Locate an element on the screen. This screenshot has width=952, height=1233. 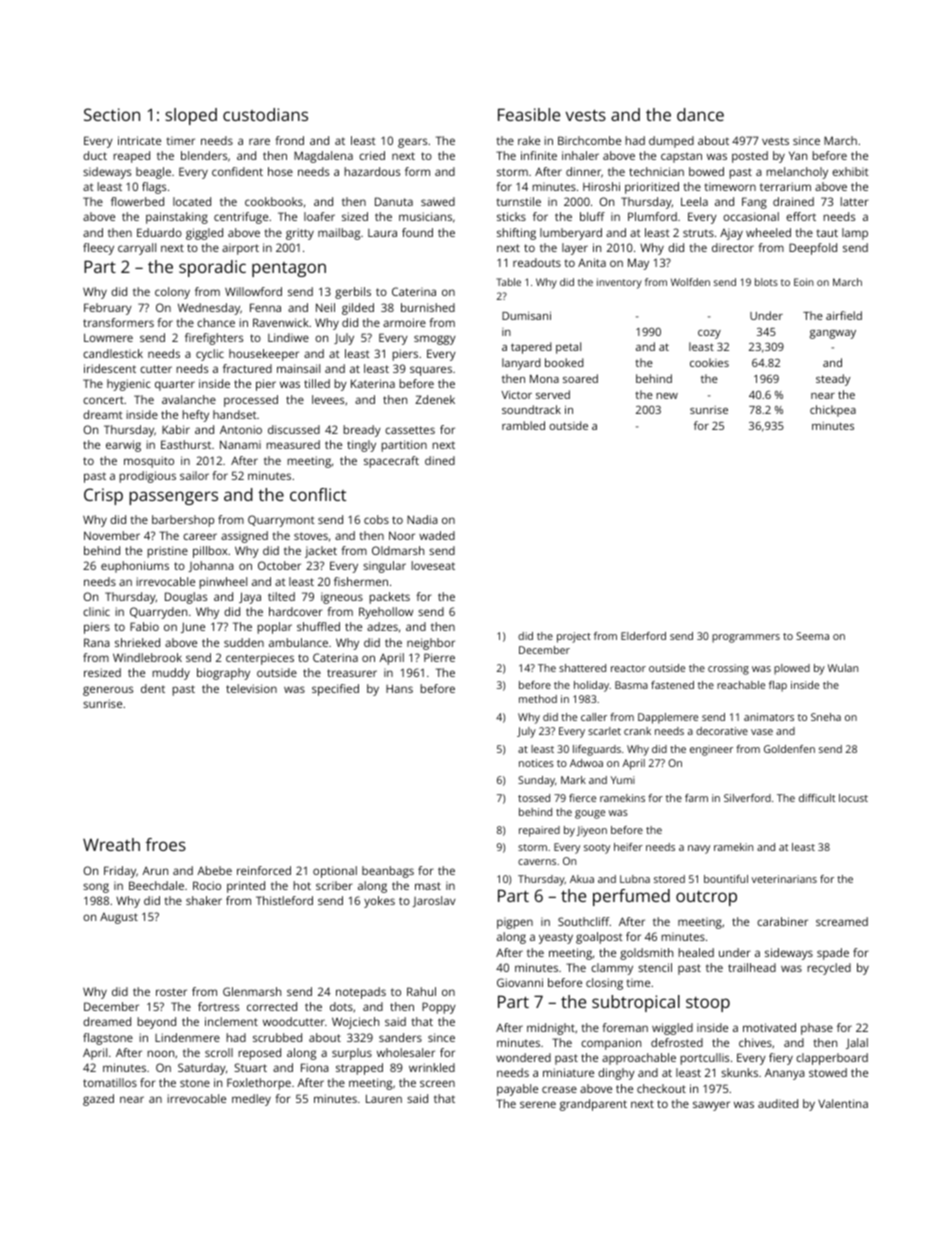
Magdalena is located at coordinates (323, 157).
